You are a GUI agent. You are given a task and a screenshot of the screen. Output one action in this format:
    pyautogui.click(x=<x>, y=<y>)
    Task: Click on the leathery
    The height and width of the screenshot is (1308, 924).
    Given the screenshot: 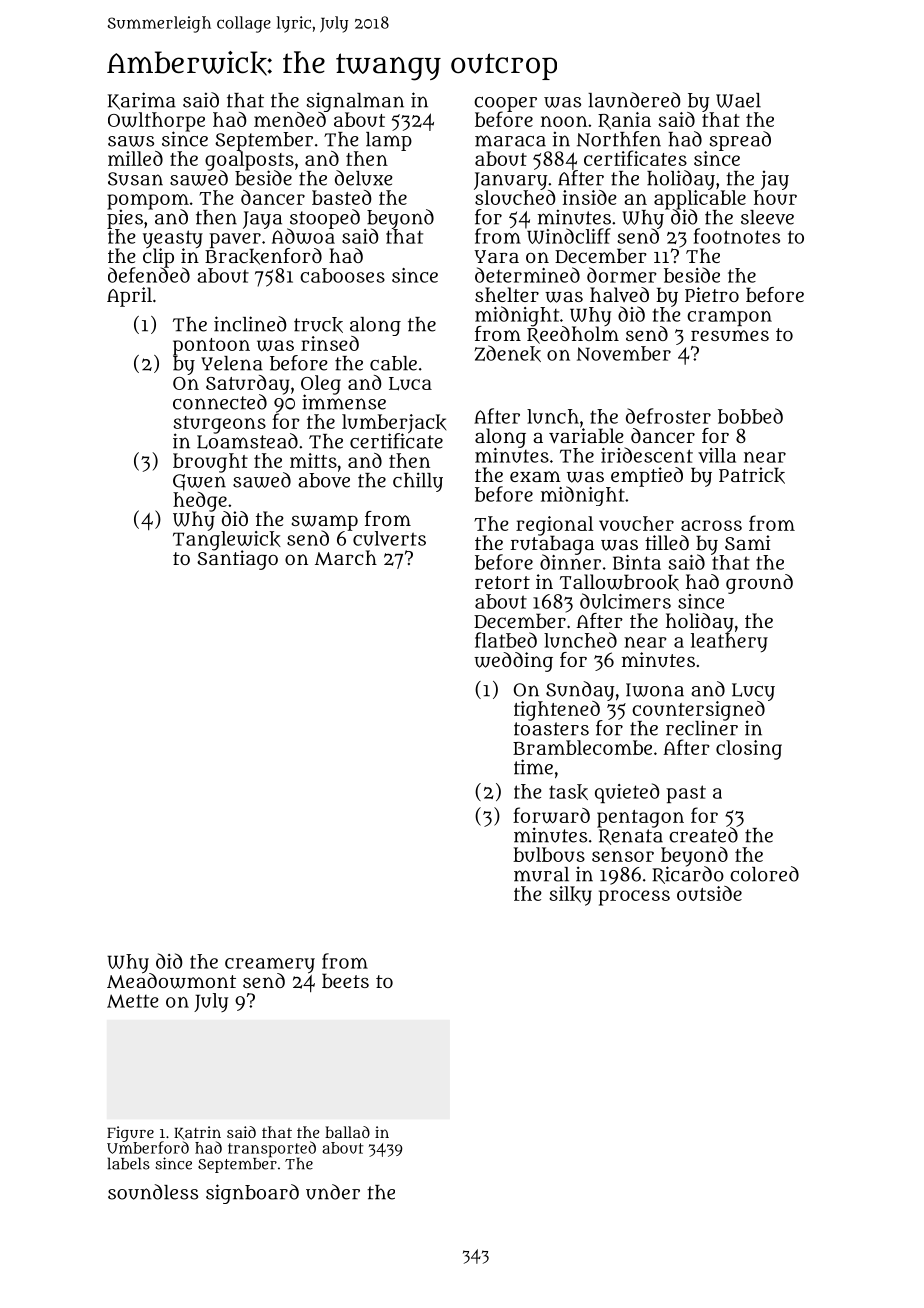 What is the action you would take?
    pyautogui.click(x=729, y=642)
